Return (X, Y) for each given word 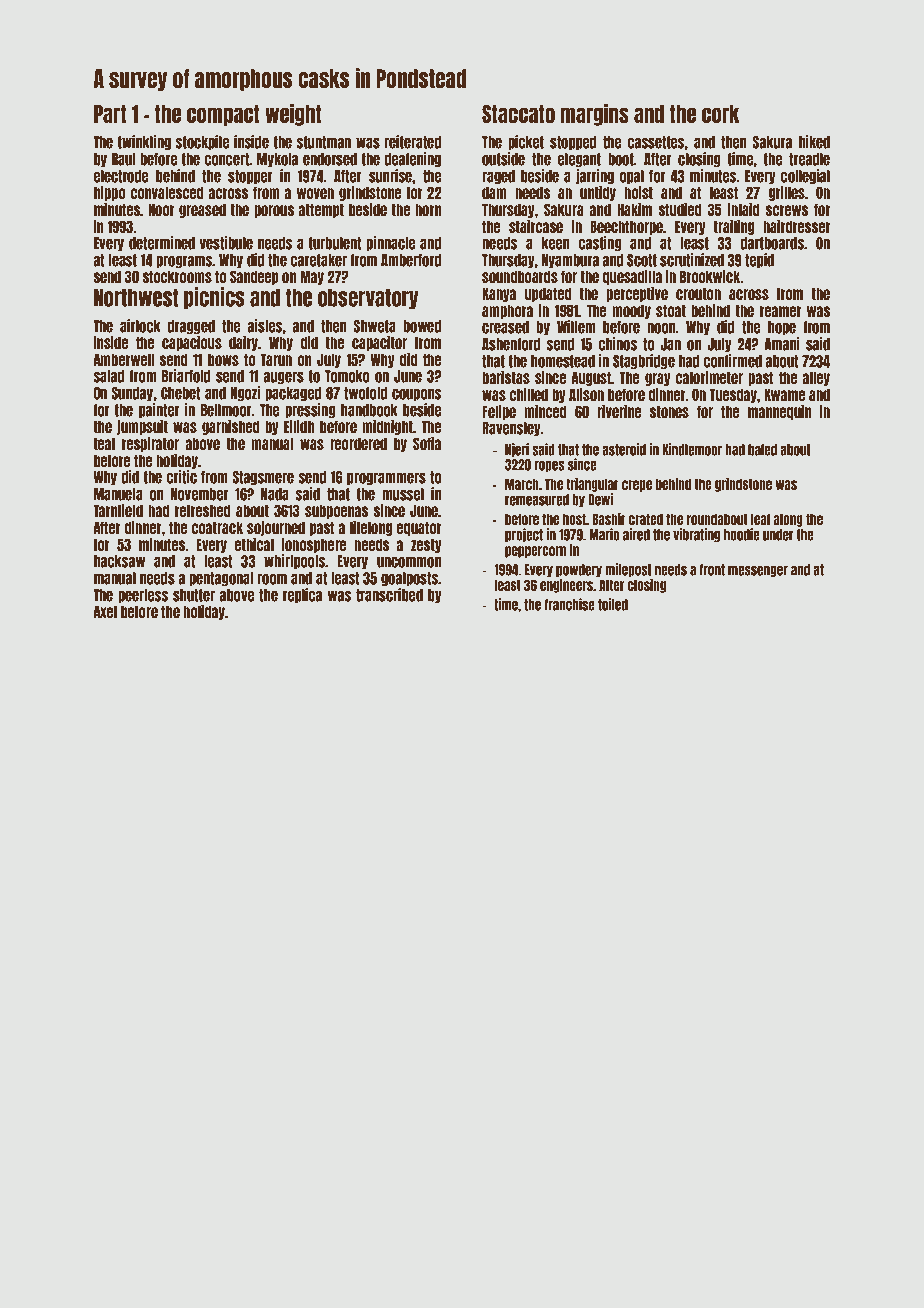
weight (293, 115)
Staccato (518, 114)
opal (632, 177)
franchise (570, 604)
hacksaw (119, 561)
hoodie (742, 534)
